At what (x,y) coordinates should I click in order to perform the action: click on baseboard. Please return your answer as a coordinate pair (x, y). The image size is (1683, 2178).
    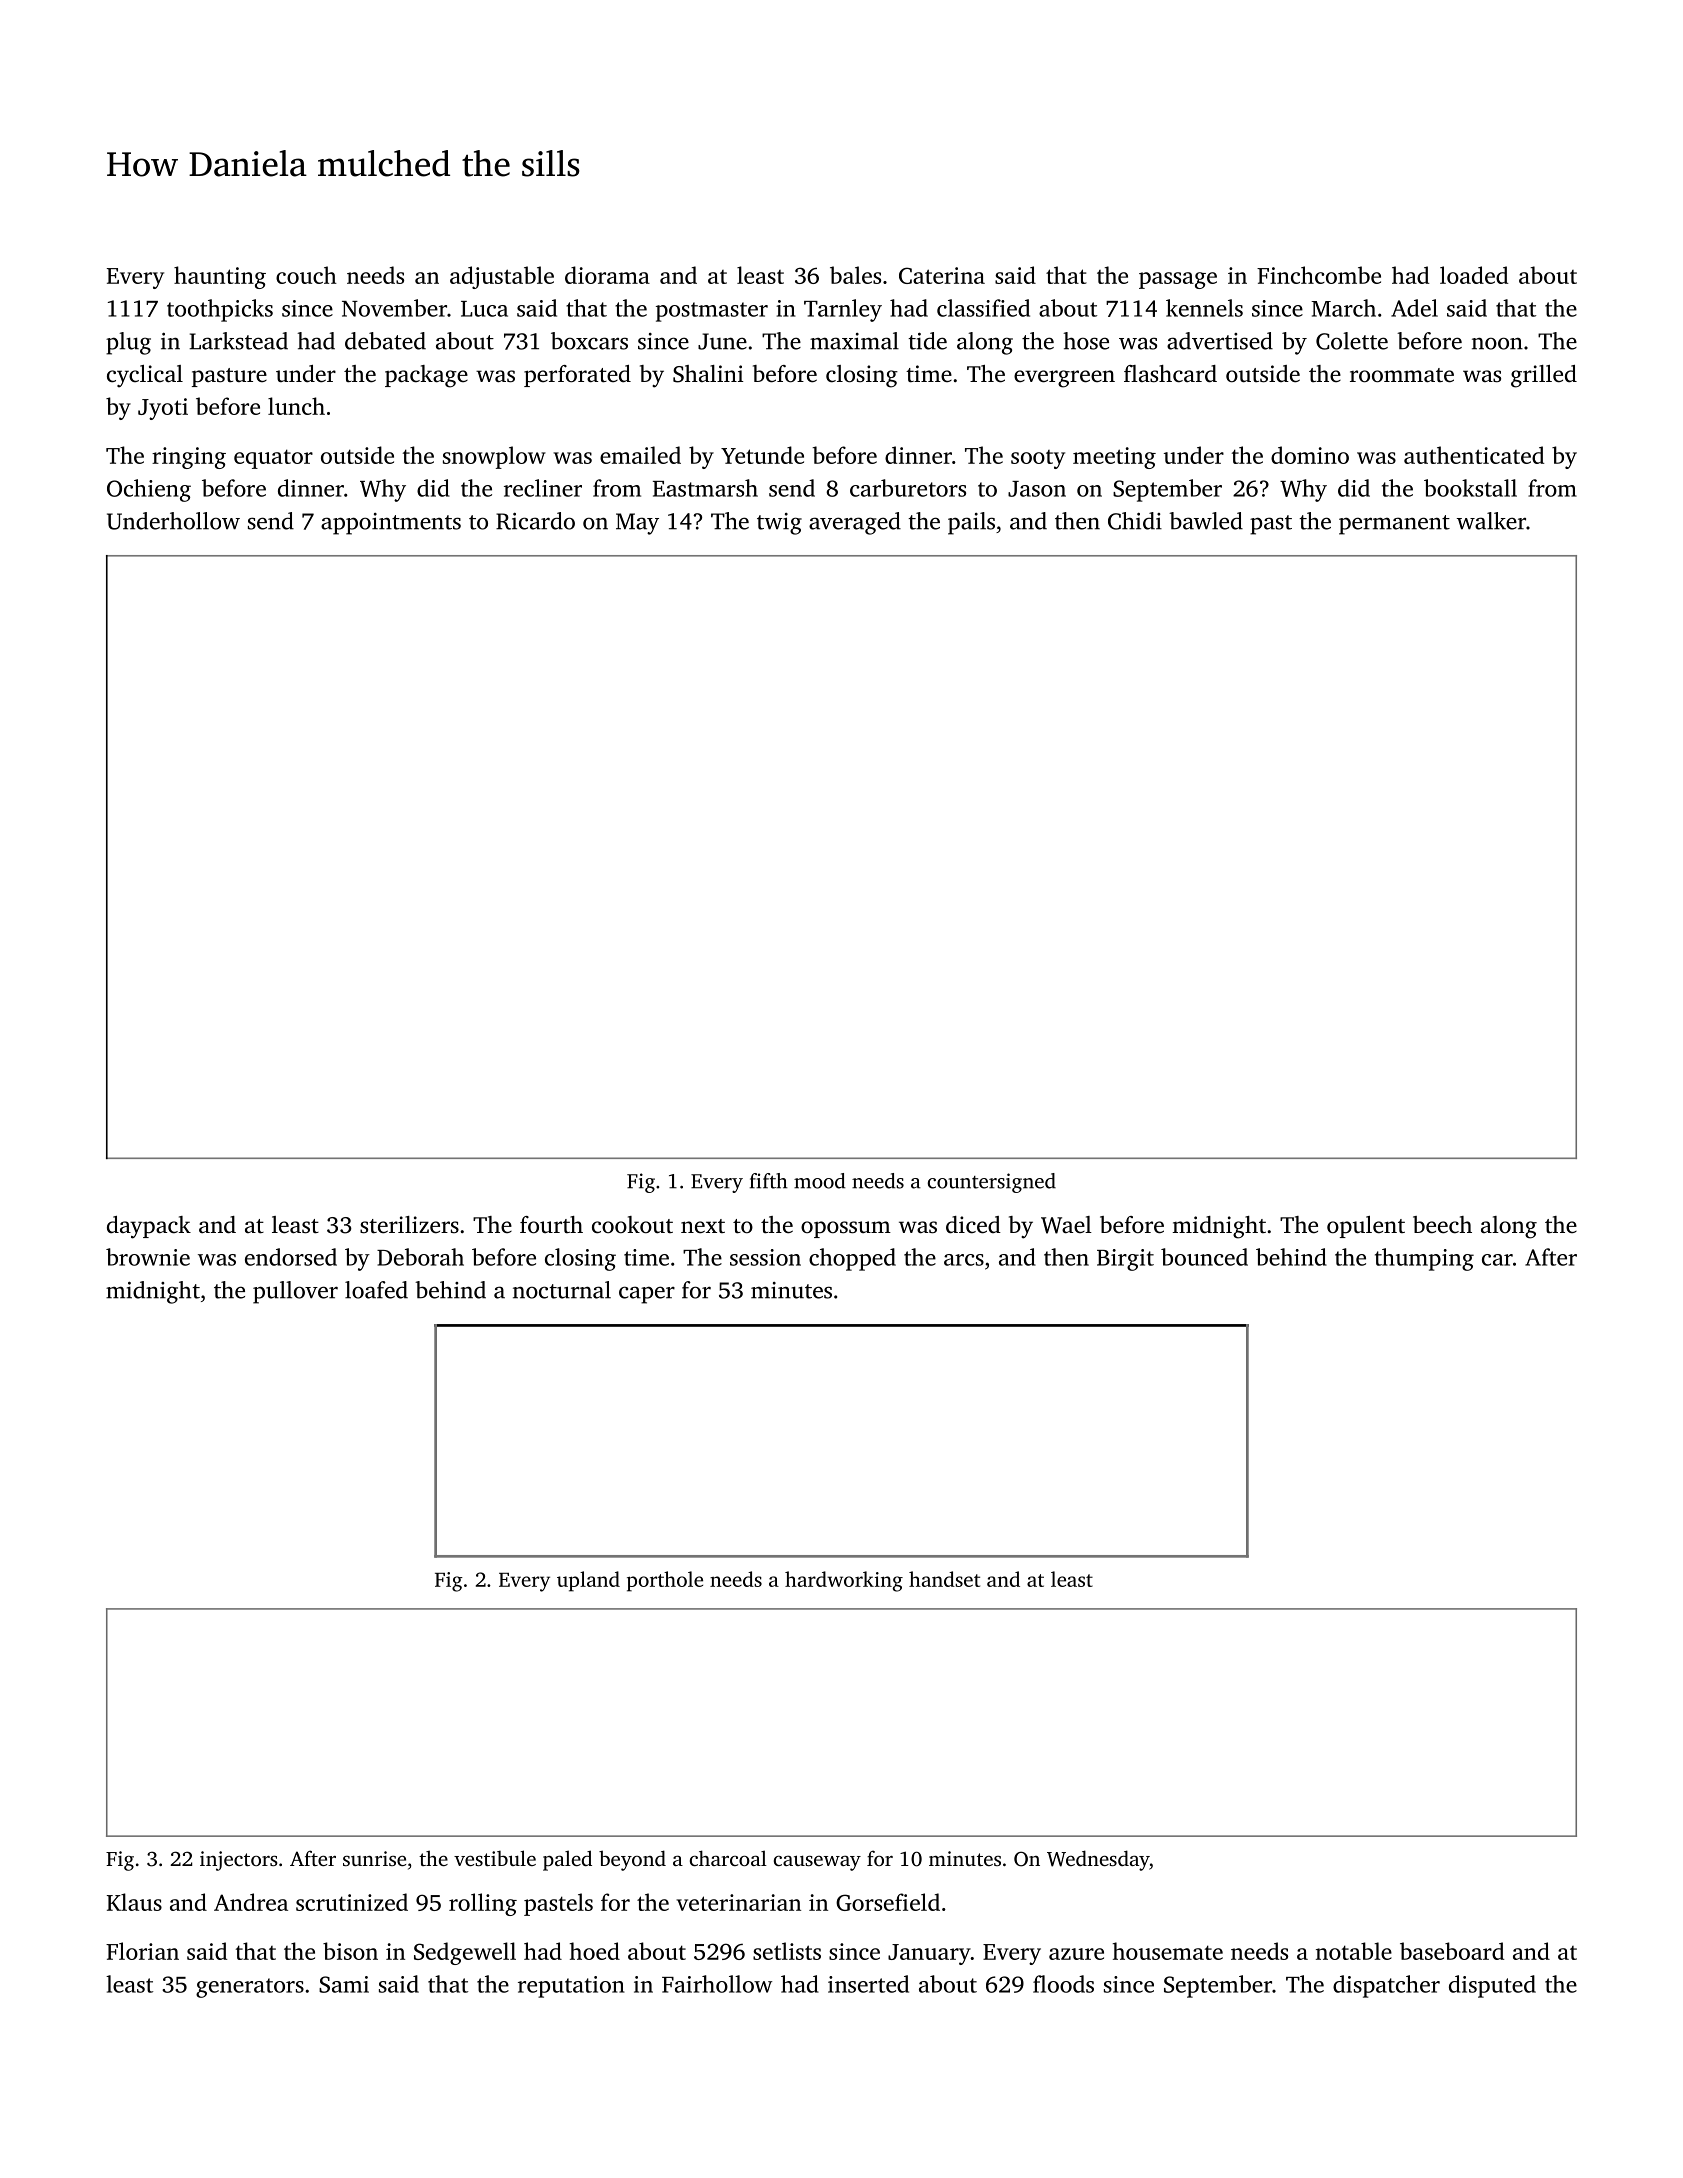
    Looking at the image, I should click on (1452, 1951).
